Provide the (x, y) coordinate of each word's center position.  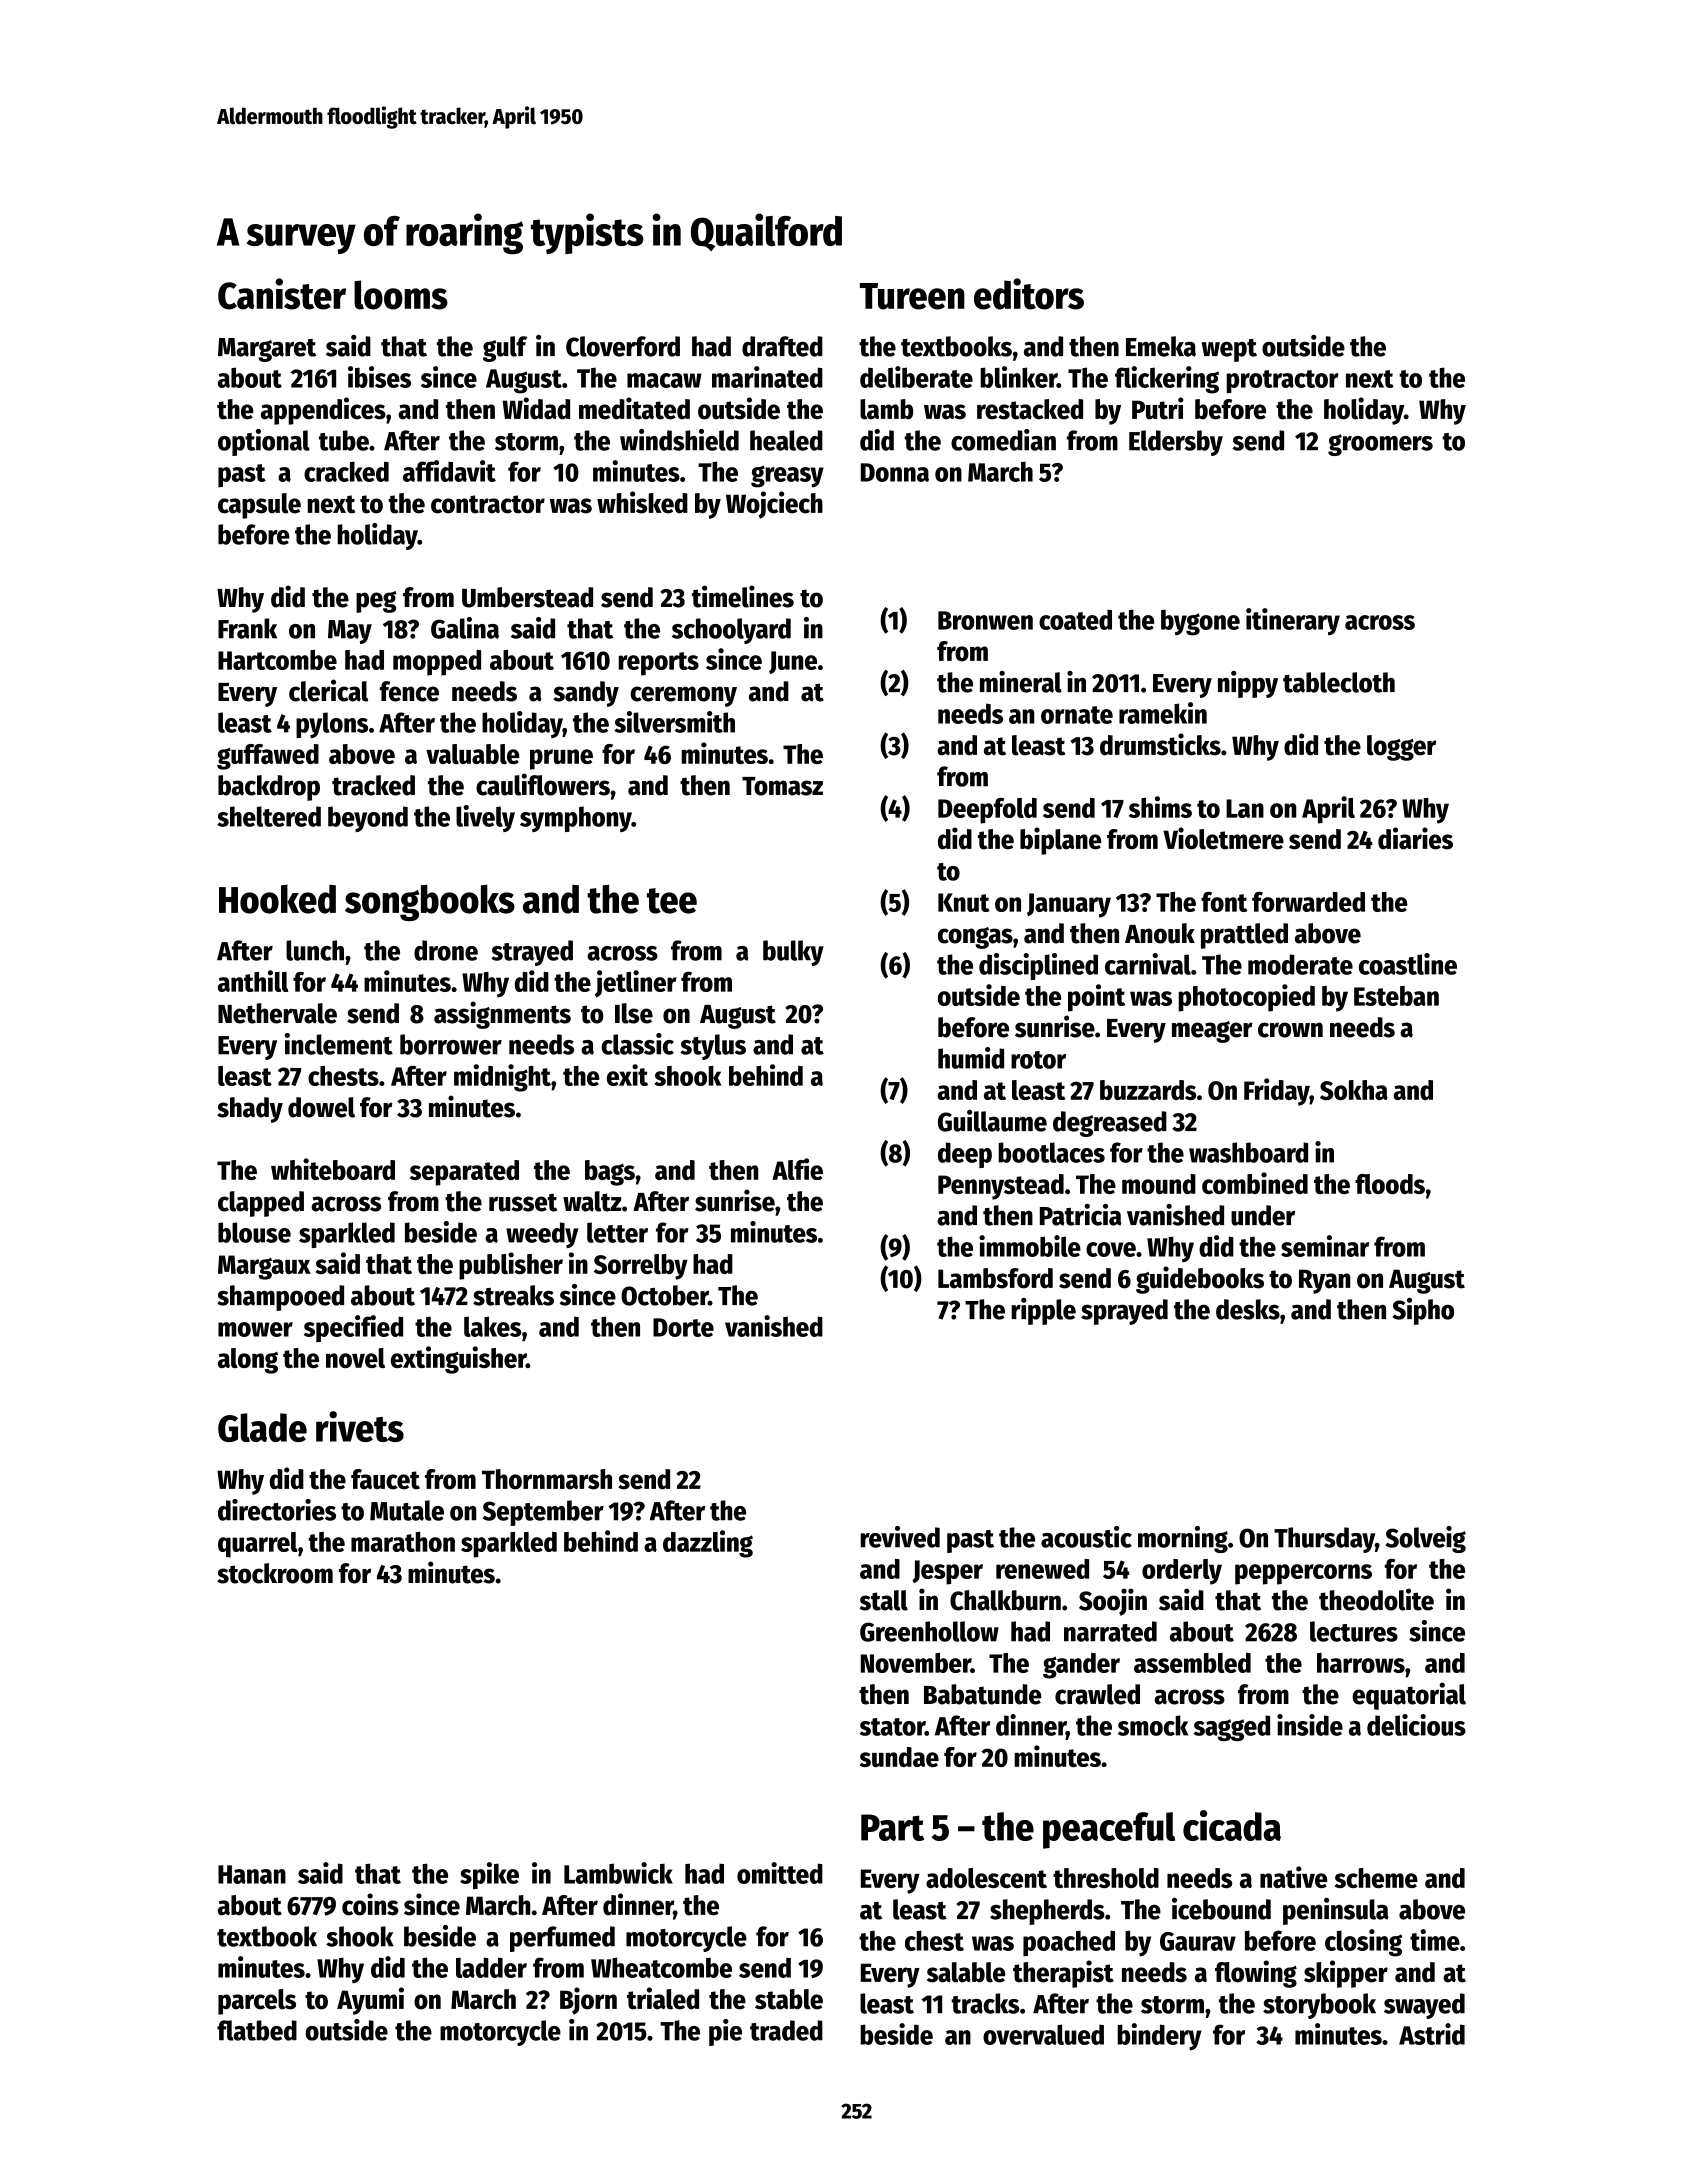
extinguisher (458, 1360)
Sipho (1423, 1311)
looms (401, 295)
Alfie (797, 1169)
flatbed (257, 2030)
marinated (767, 377)
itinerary (1293, 621)
